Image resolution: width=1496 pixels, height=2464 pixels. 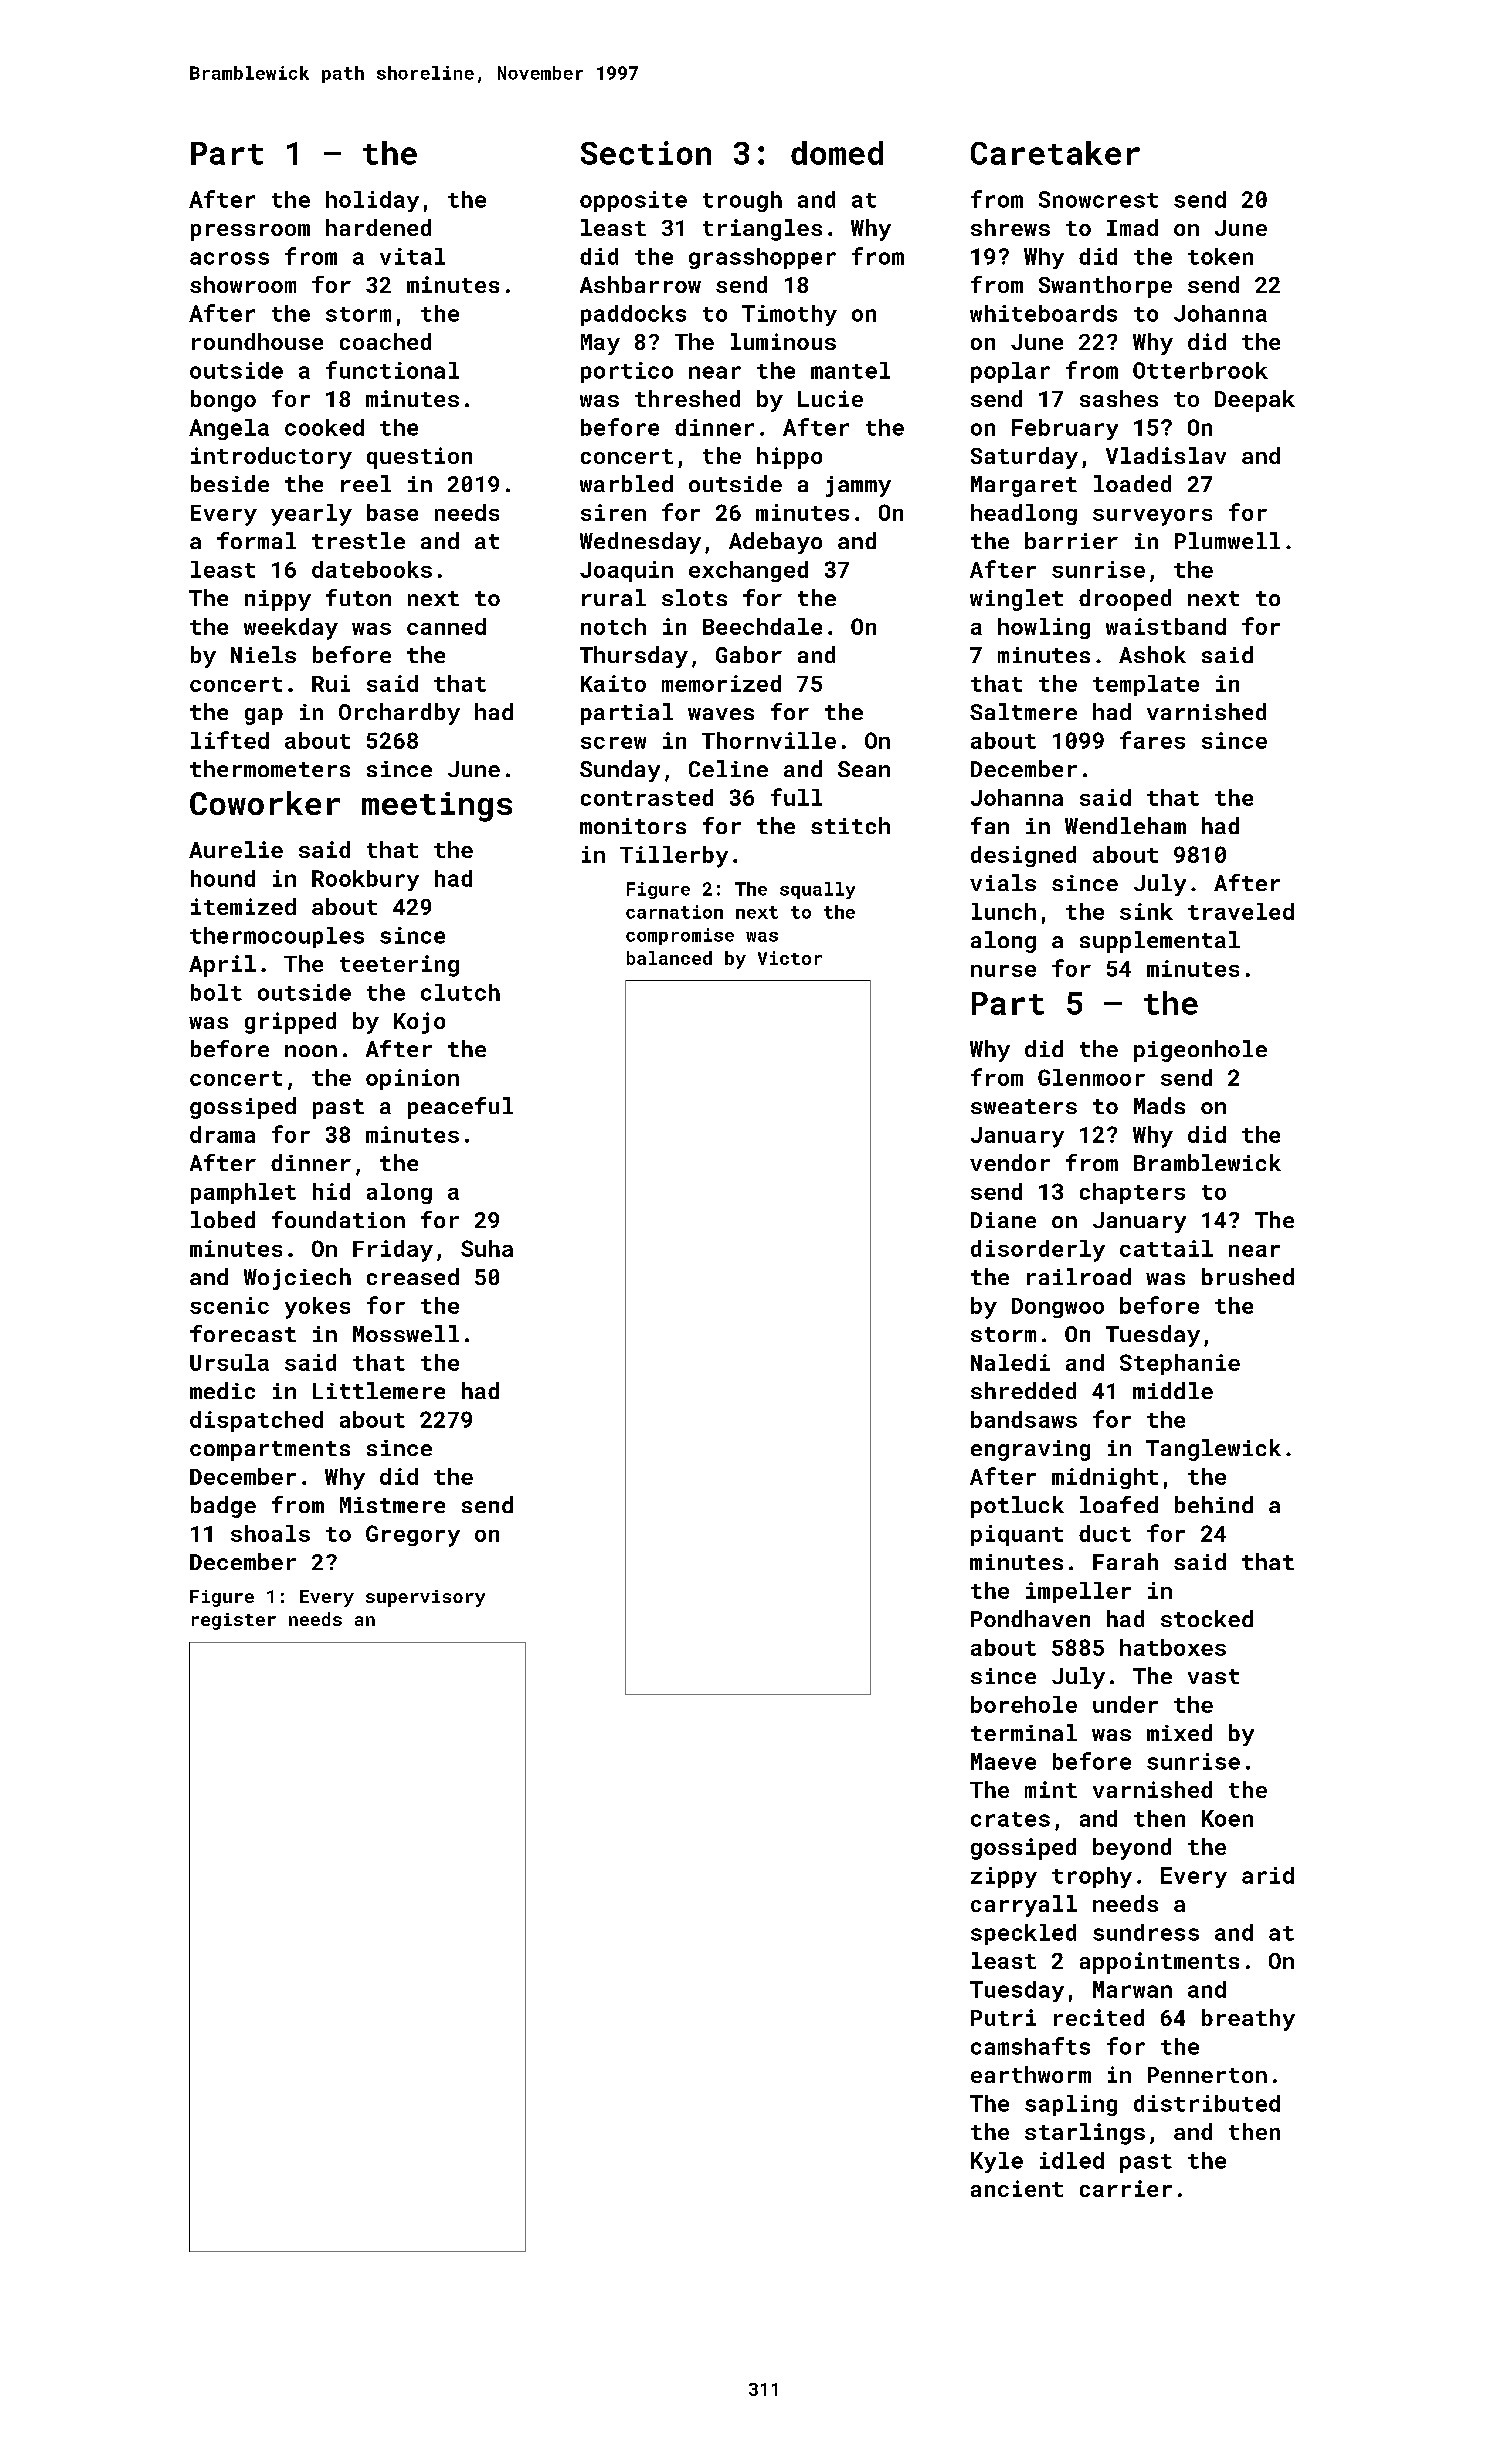 What do you see at coordinates (817, 890) in the page?
I see `squally` at bounding box center [817, 890].
